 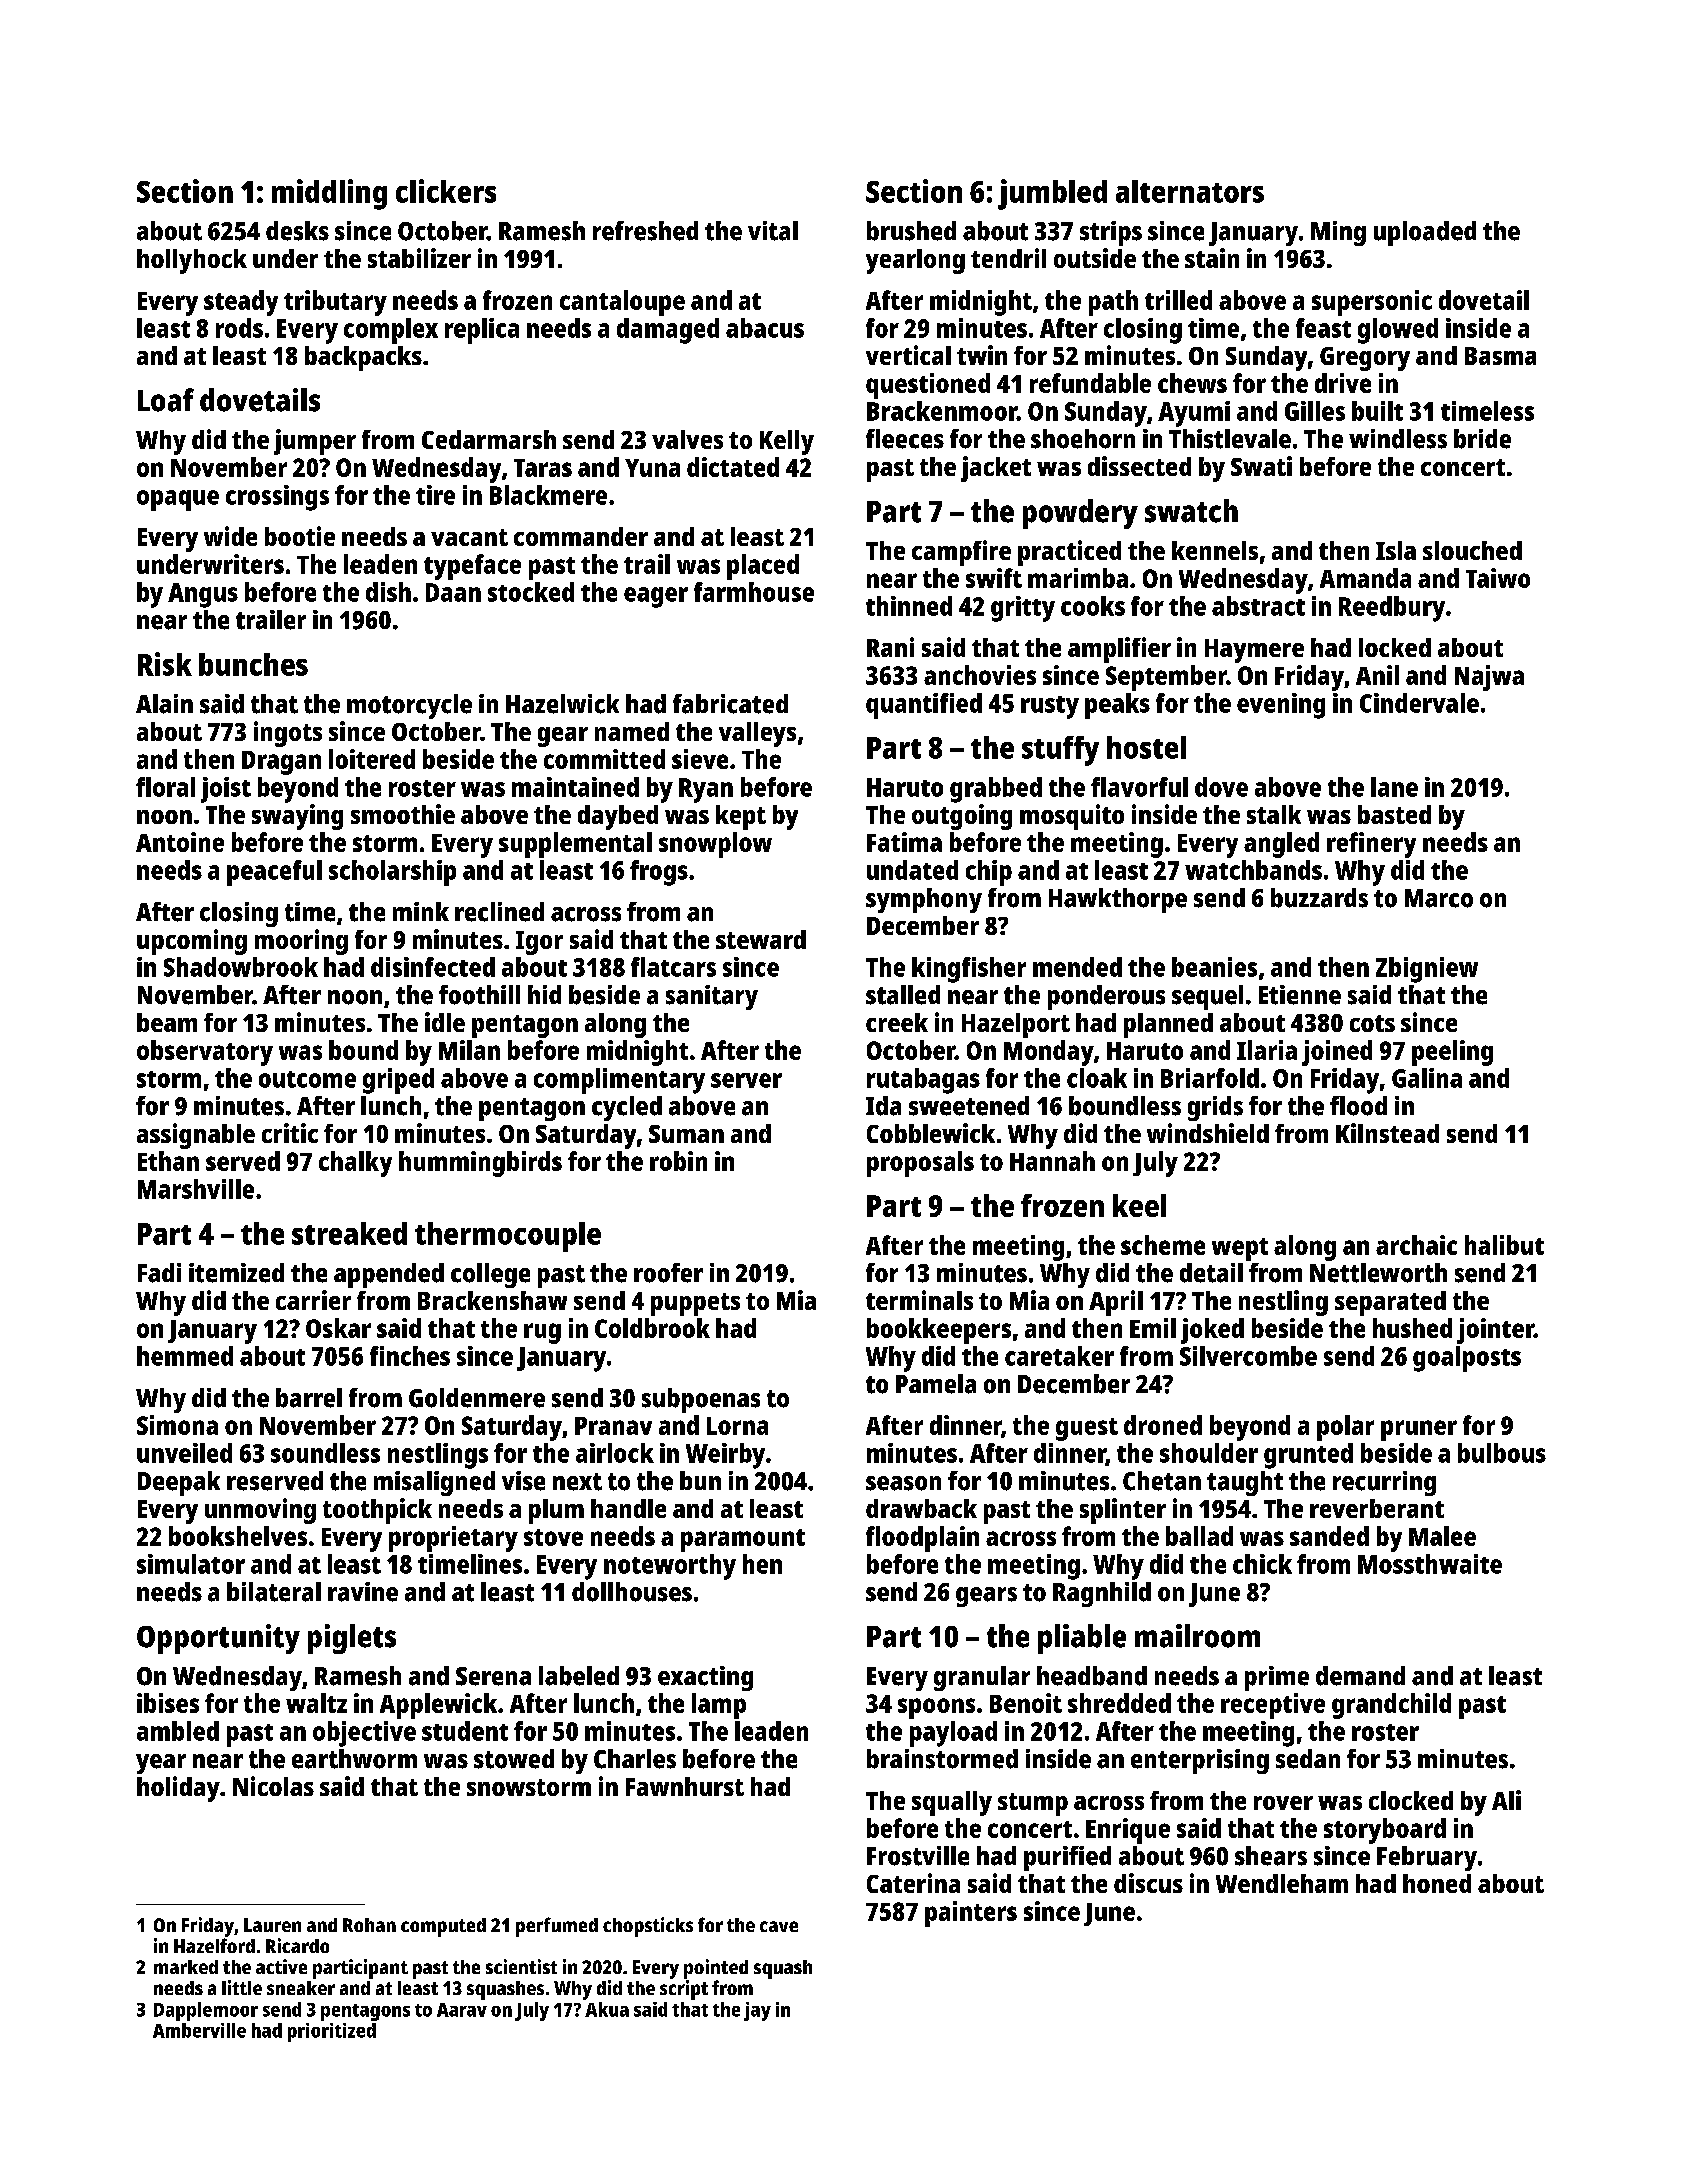 I want to click on floral, so click(x=165, y=787).
